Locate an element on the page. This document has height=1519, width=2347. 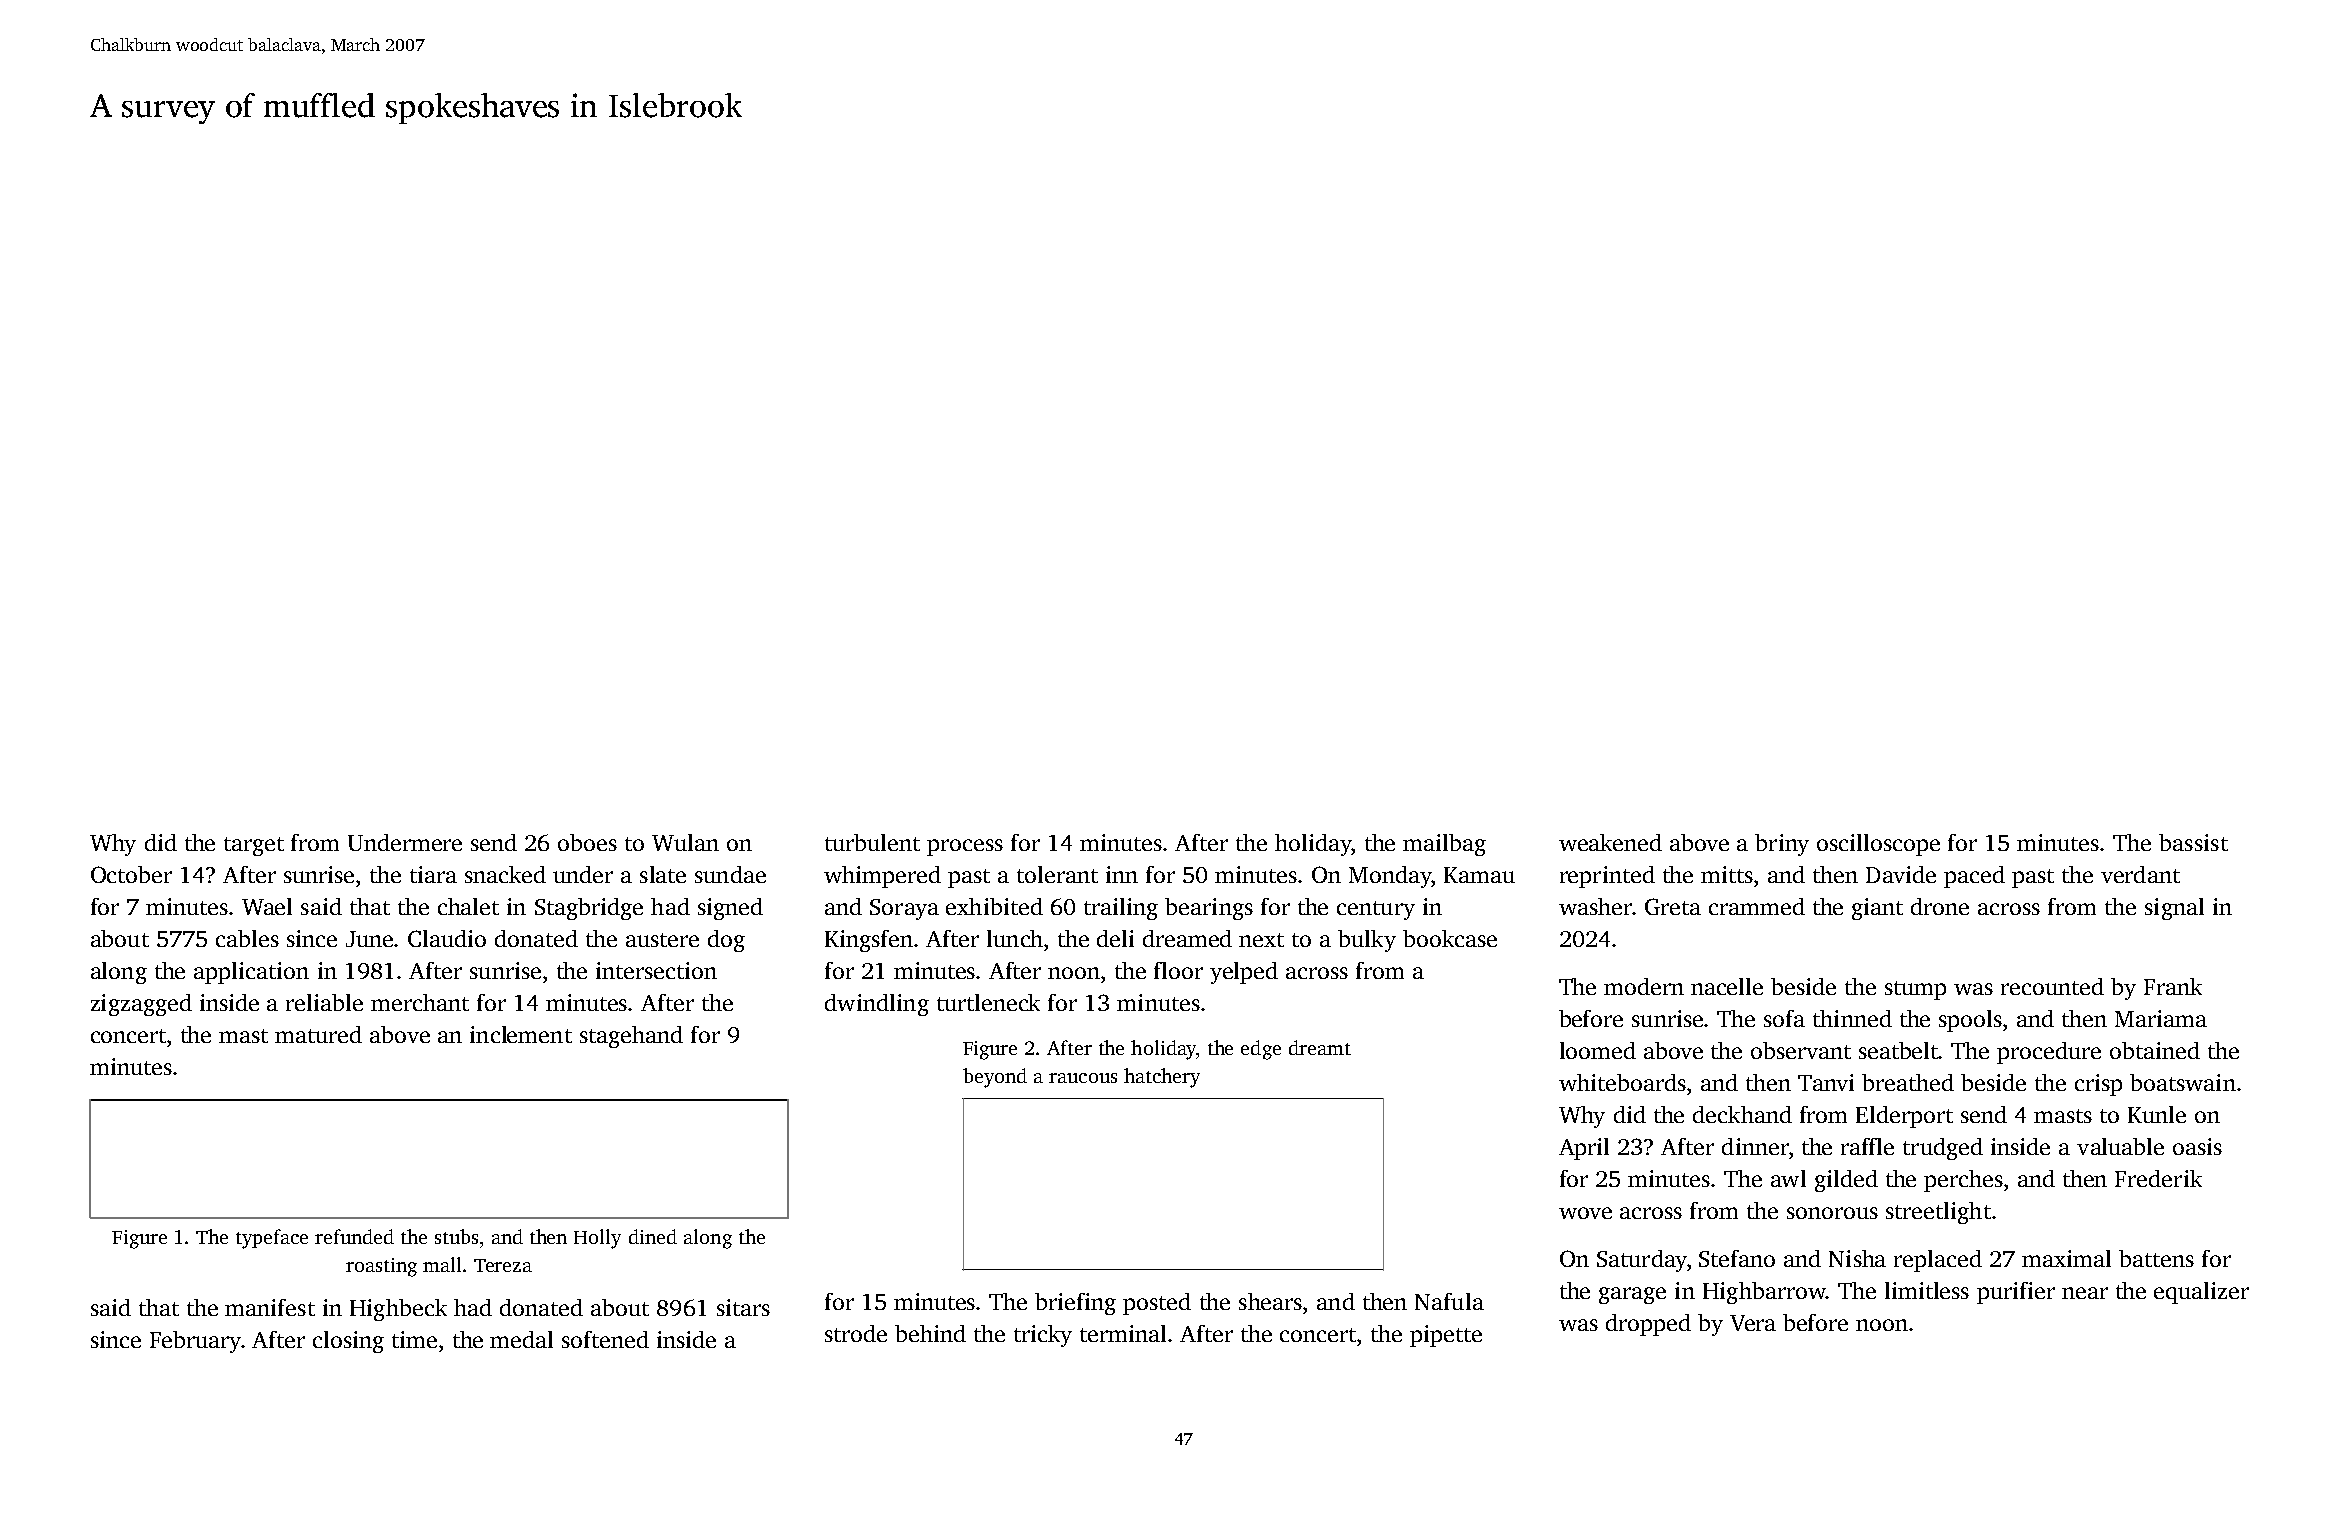
Mariama is located at coordinates (2161, 1018).
